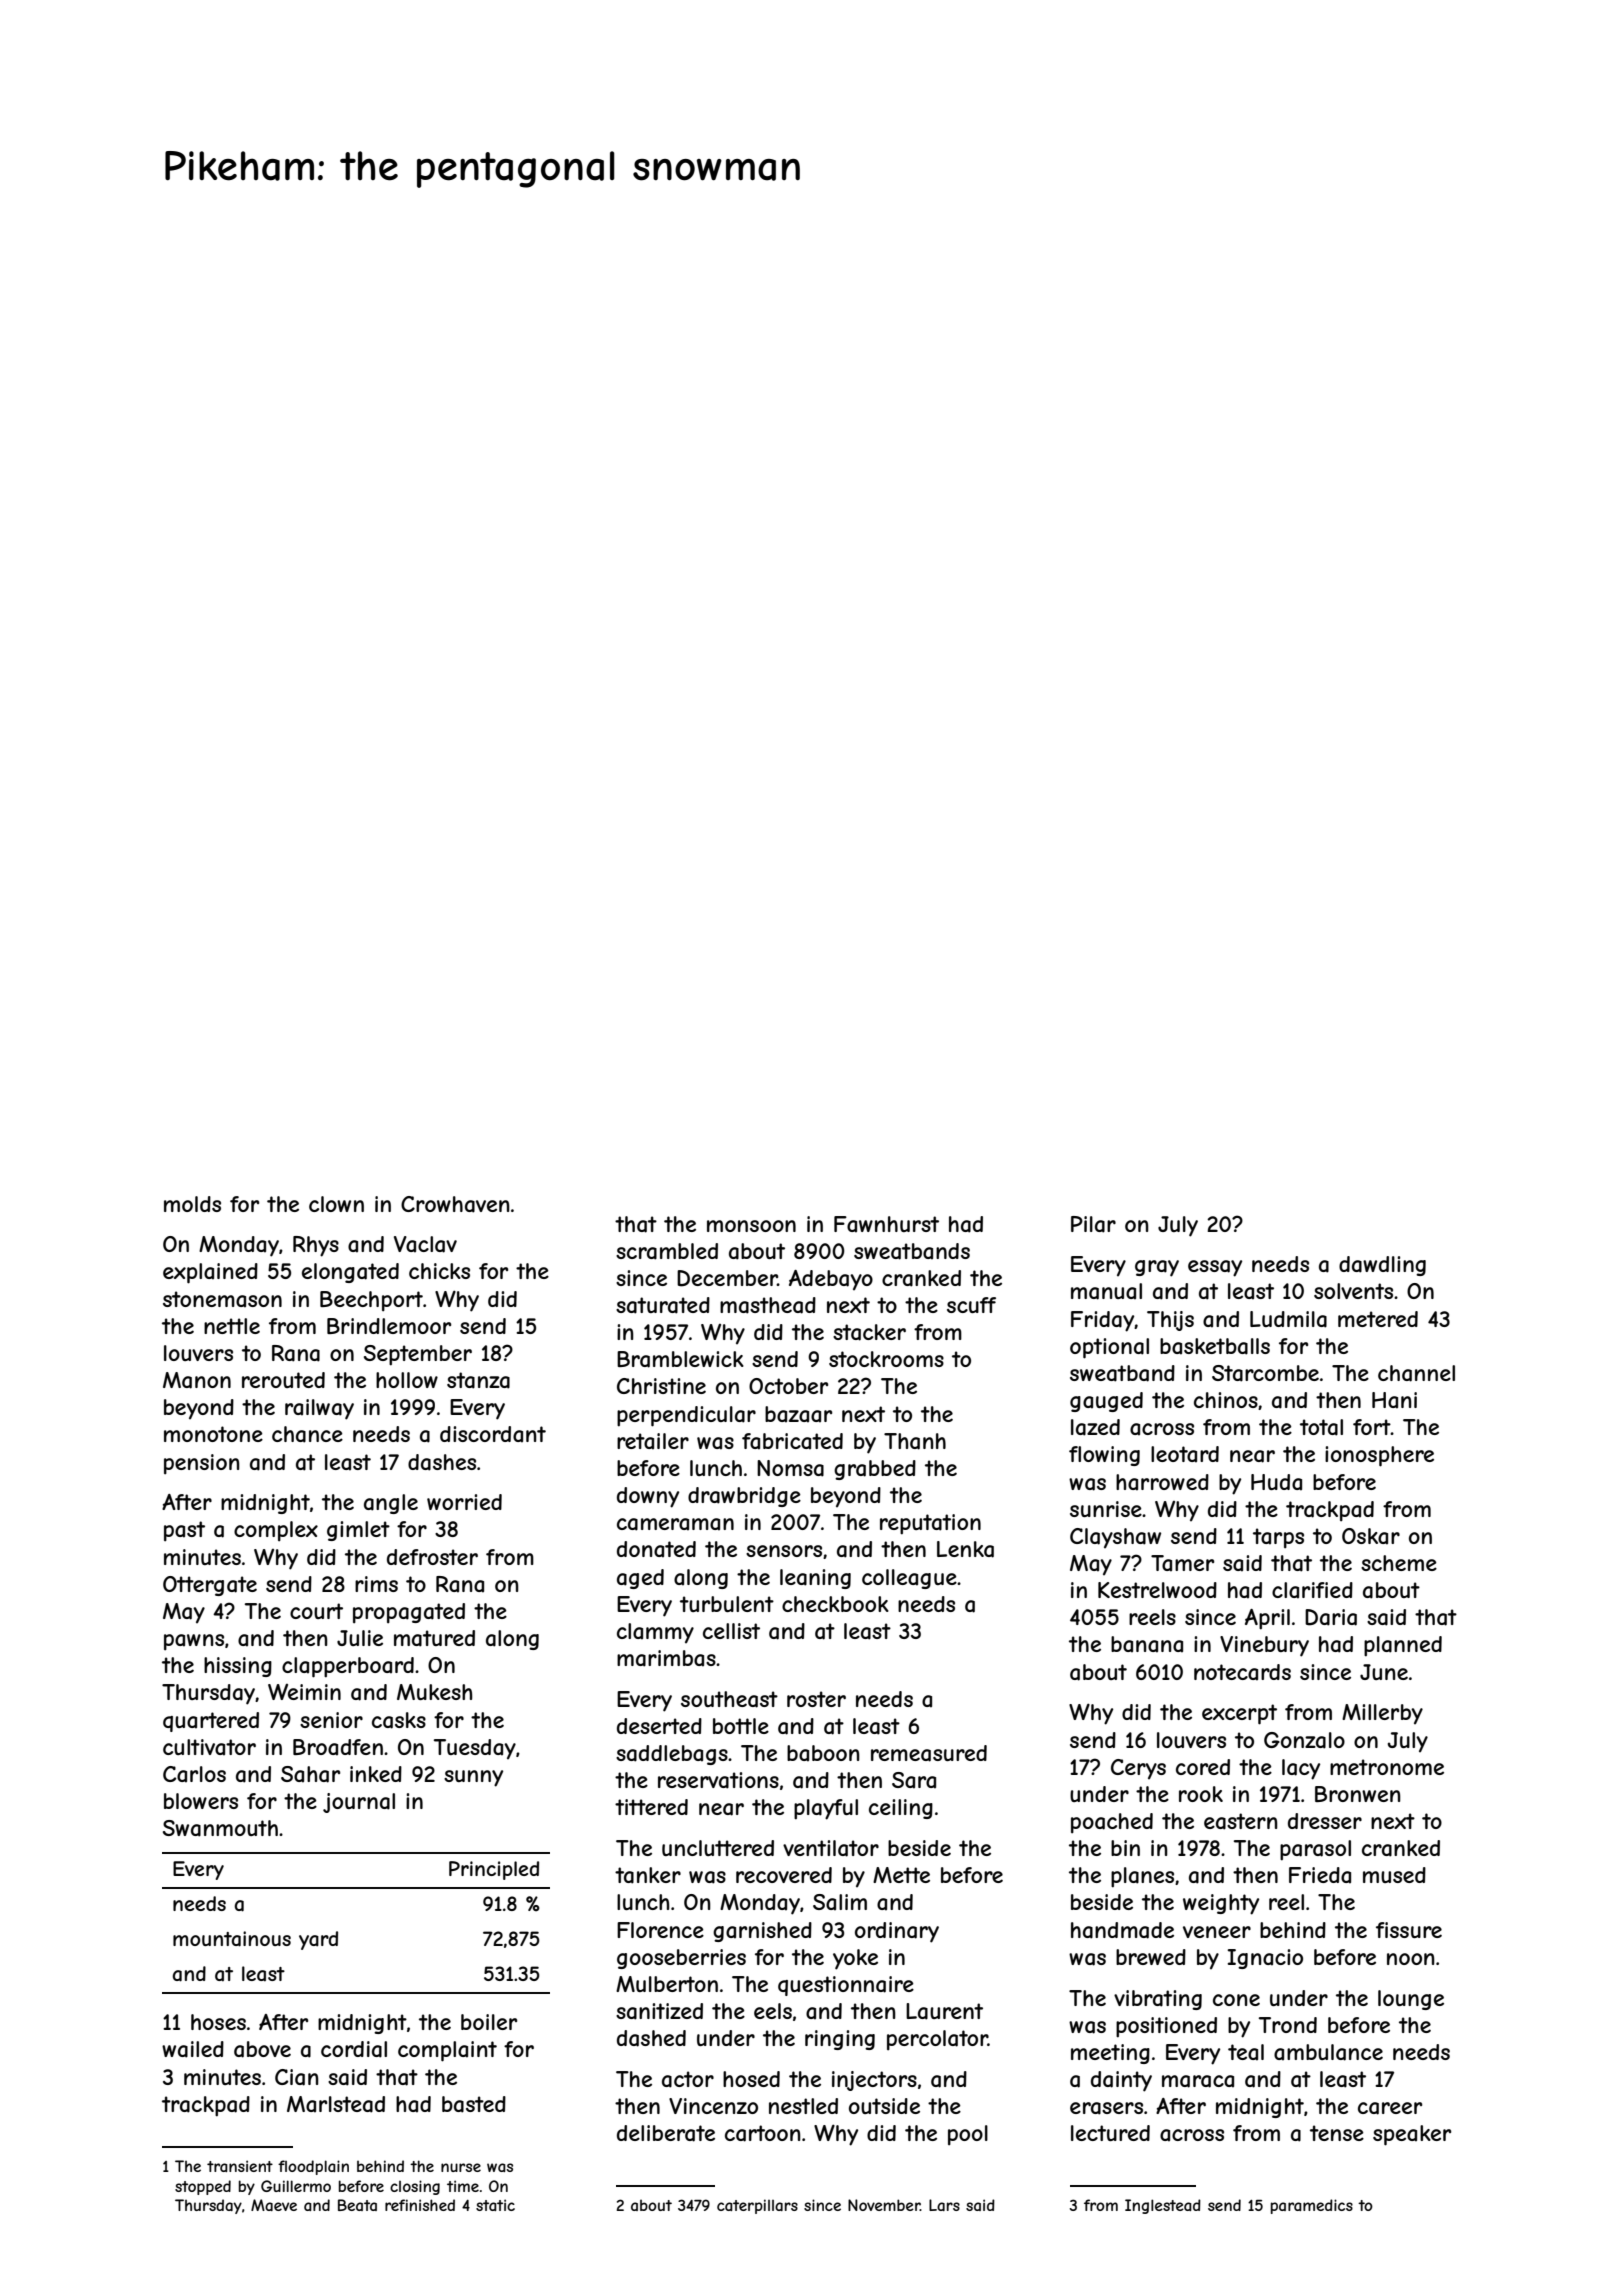 This screenshot has height=2292, width=1620. What do you see at coordinates (494, 1870) in the screenshot?
I see `Principled` at bounding box center [494, 1870].
